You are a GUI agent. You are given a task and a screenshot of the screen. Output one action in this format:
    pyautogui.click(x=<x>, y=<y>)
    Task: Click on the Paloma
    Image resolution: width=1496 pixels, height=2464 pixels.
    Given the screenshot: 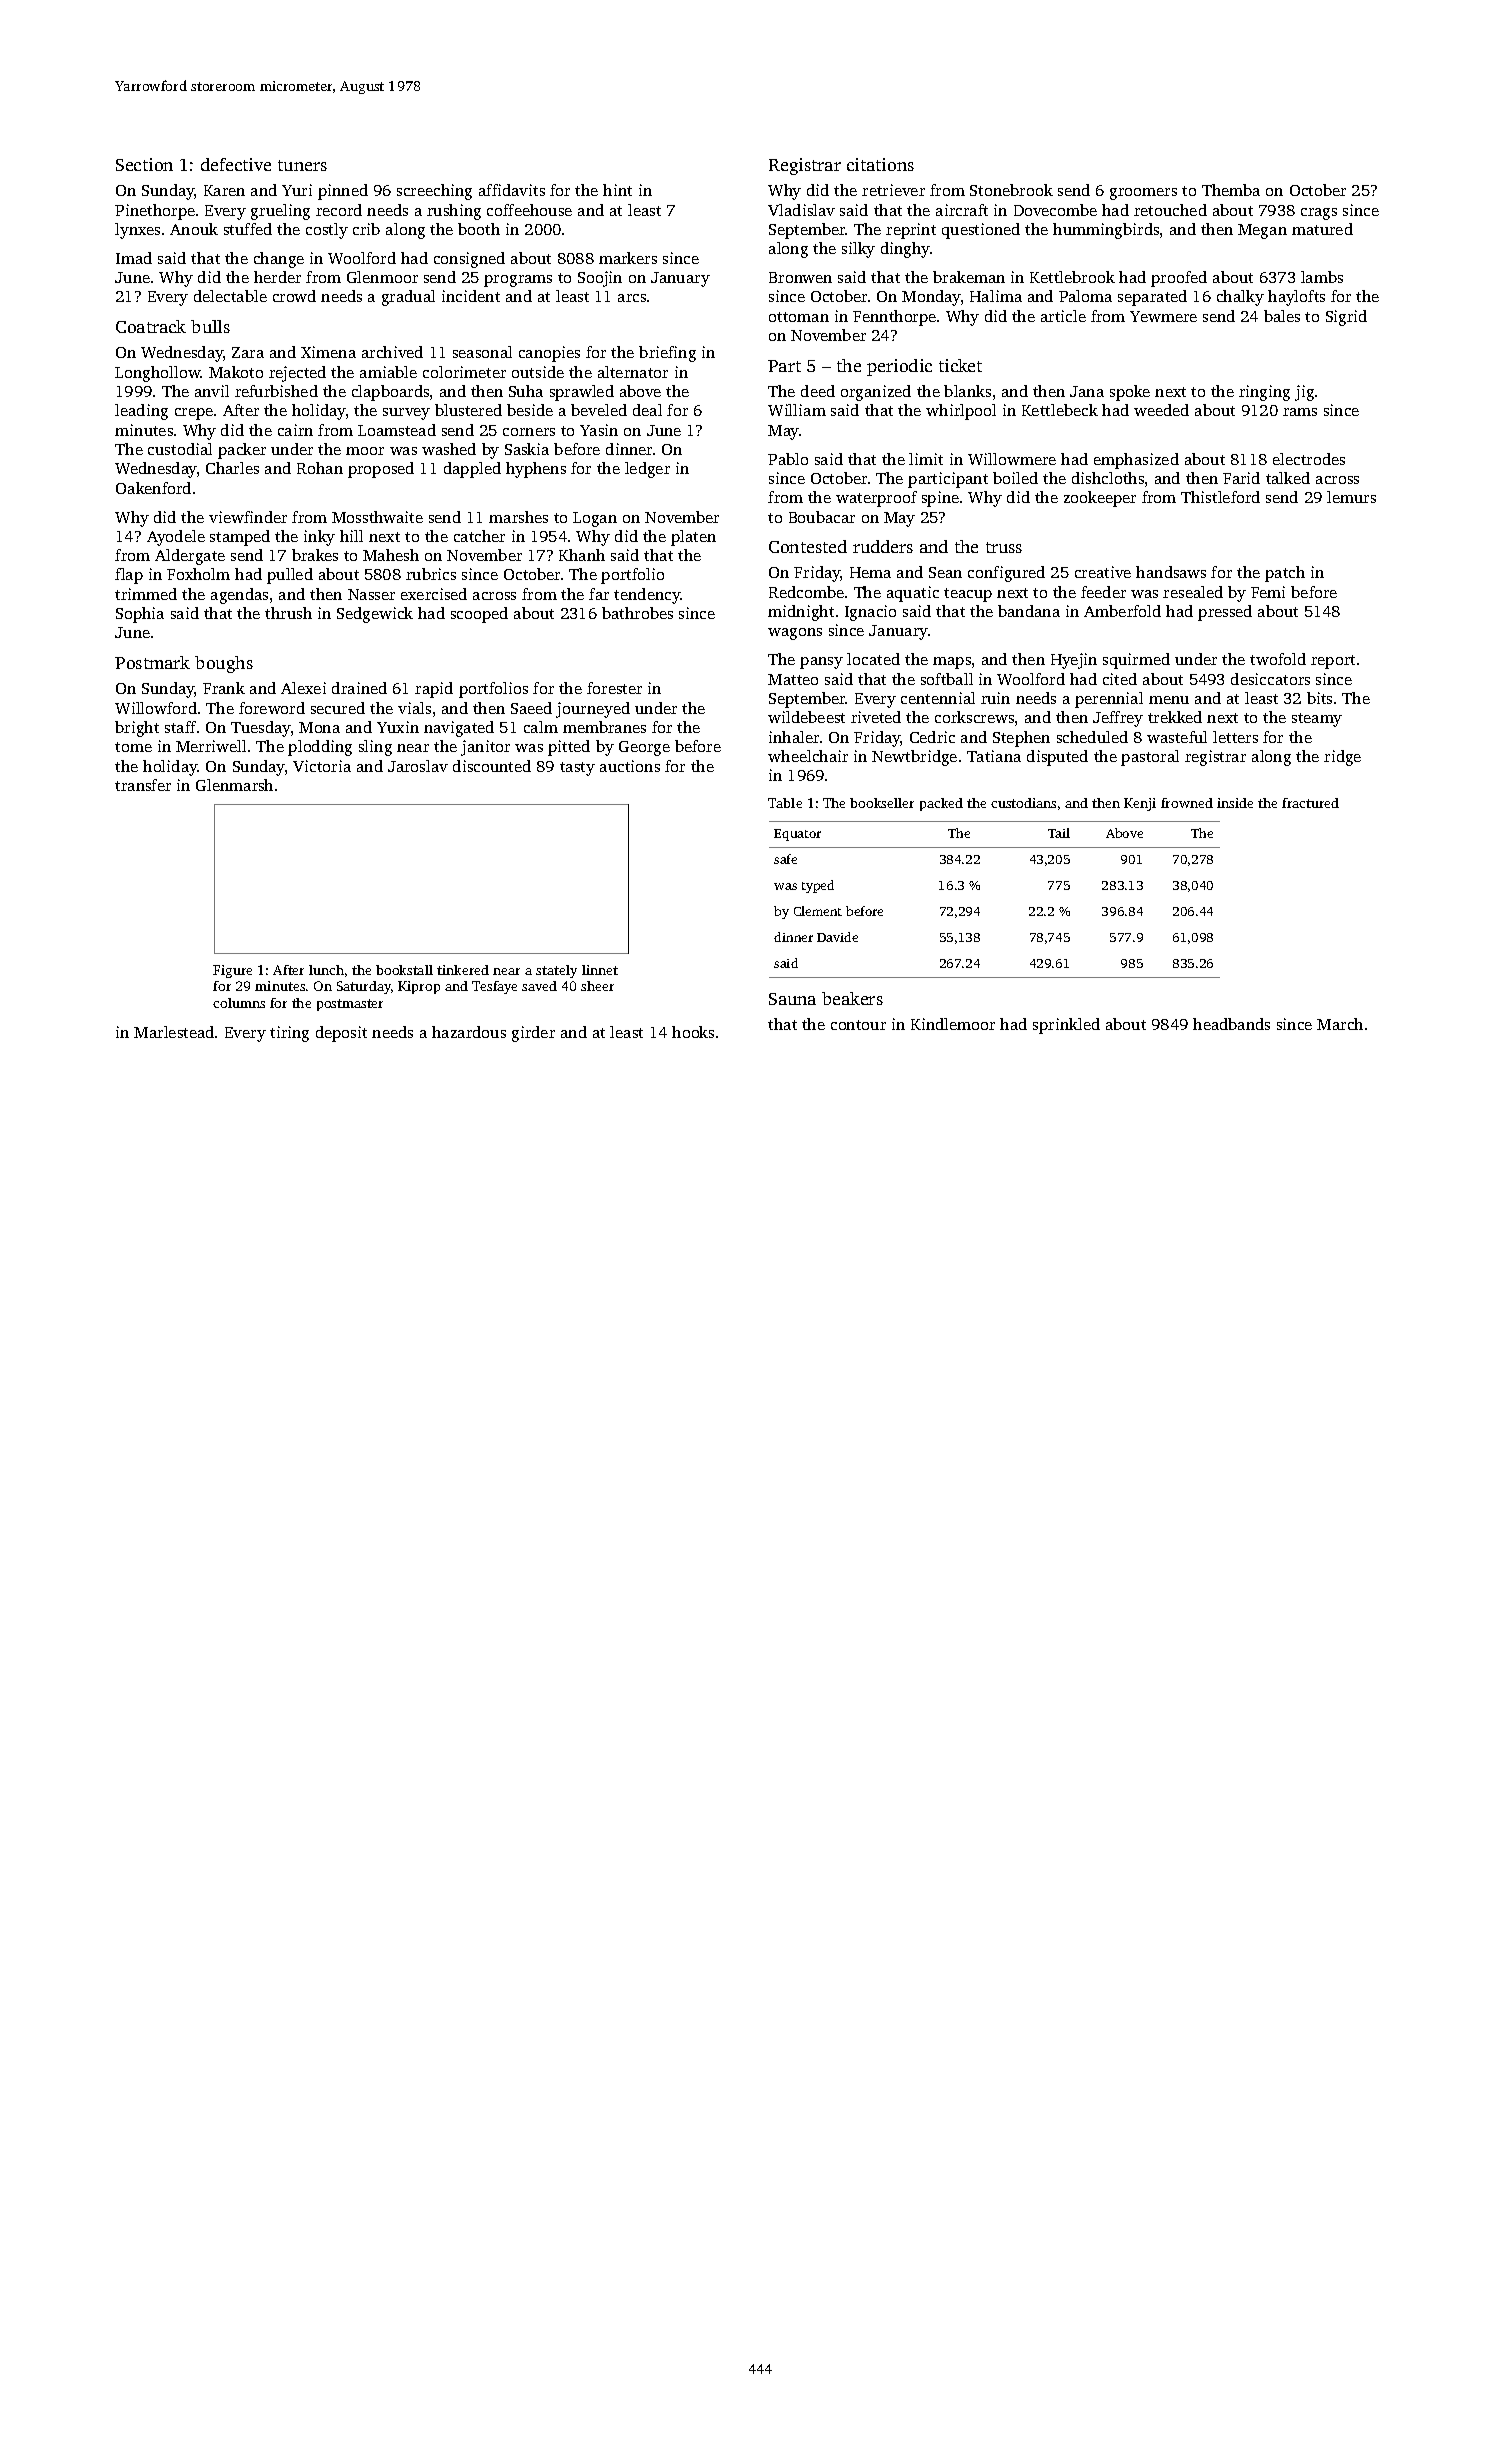 What is the action you would take?
    pyautogui.click(x=1085, y=296)
